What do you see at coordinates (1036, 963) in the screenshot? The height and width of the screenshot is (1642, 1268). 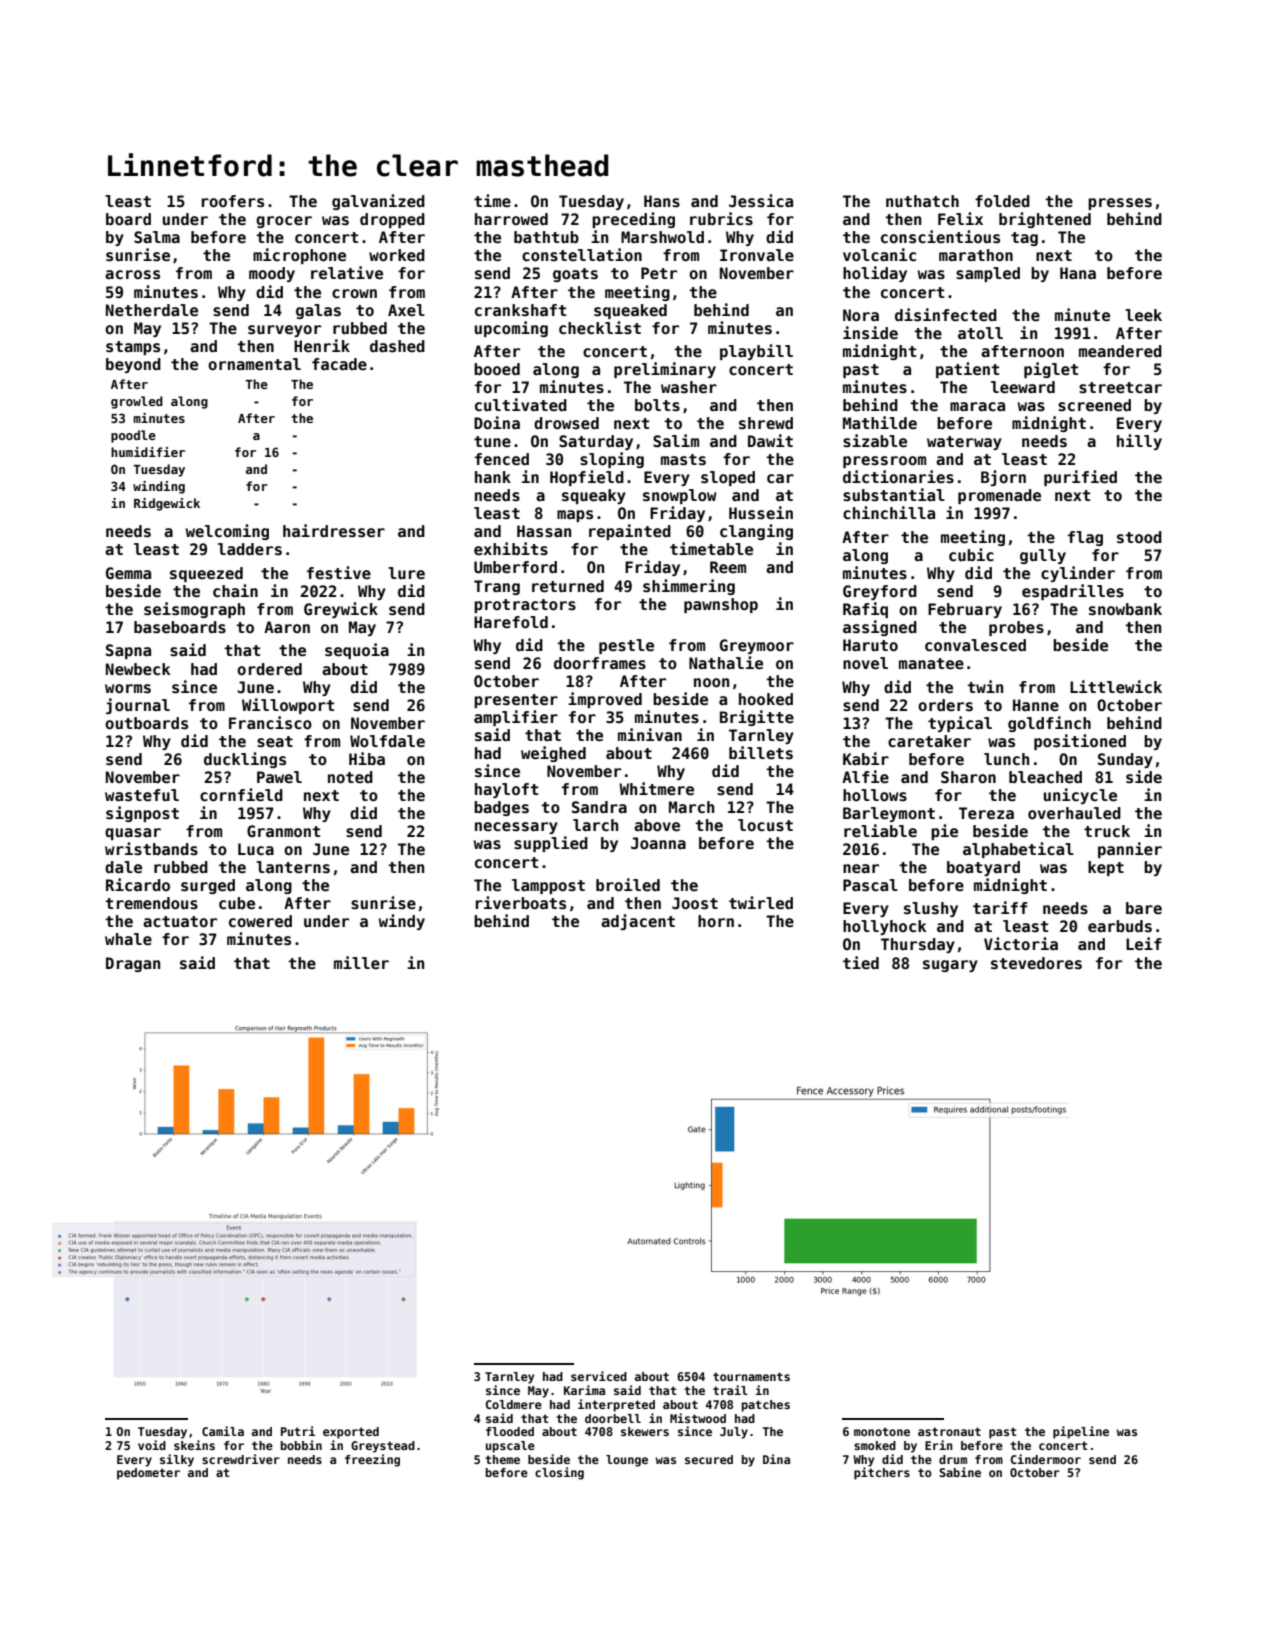 I see `stevedores` at bounding box center [1036, 963].
